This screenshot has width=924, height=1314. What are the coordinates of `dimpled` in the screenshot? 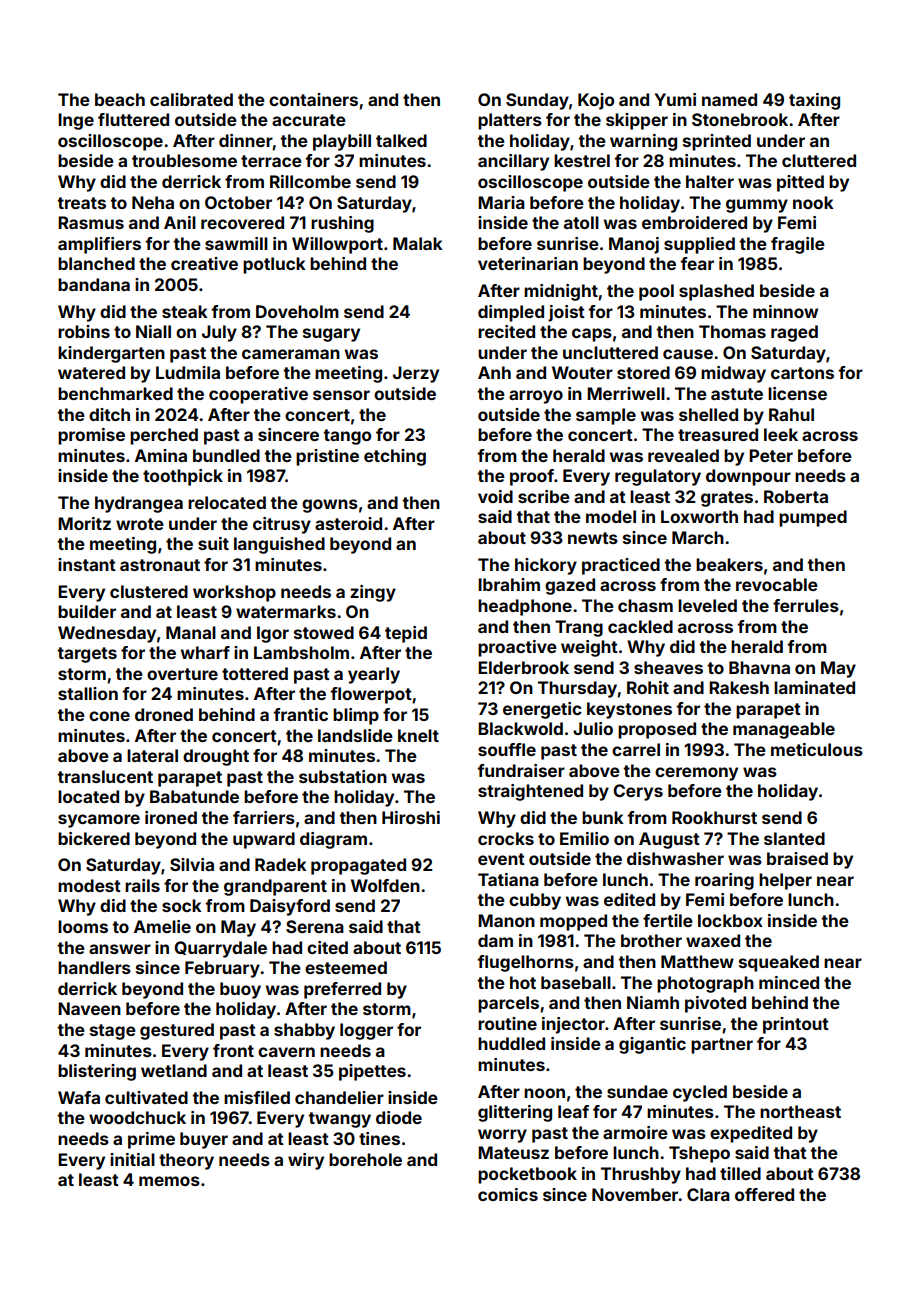 It's located at (511, 313).
